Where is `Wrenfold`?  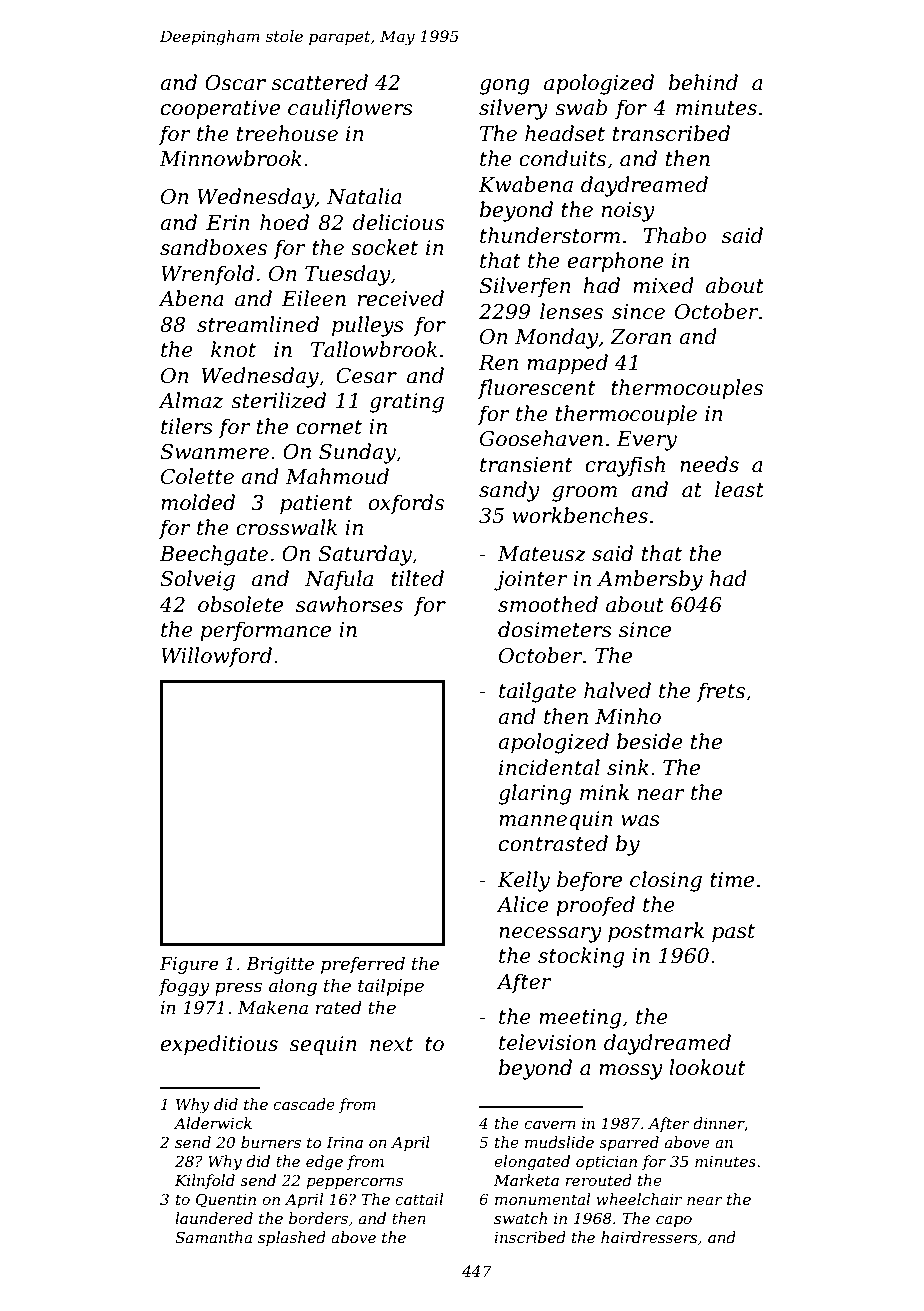
Wrenfold is located at coordinates (207, 275).
